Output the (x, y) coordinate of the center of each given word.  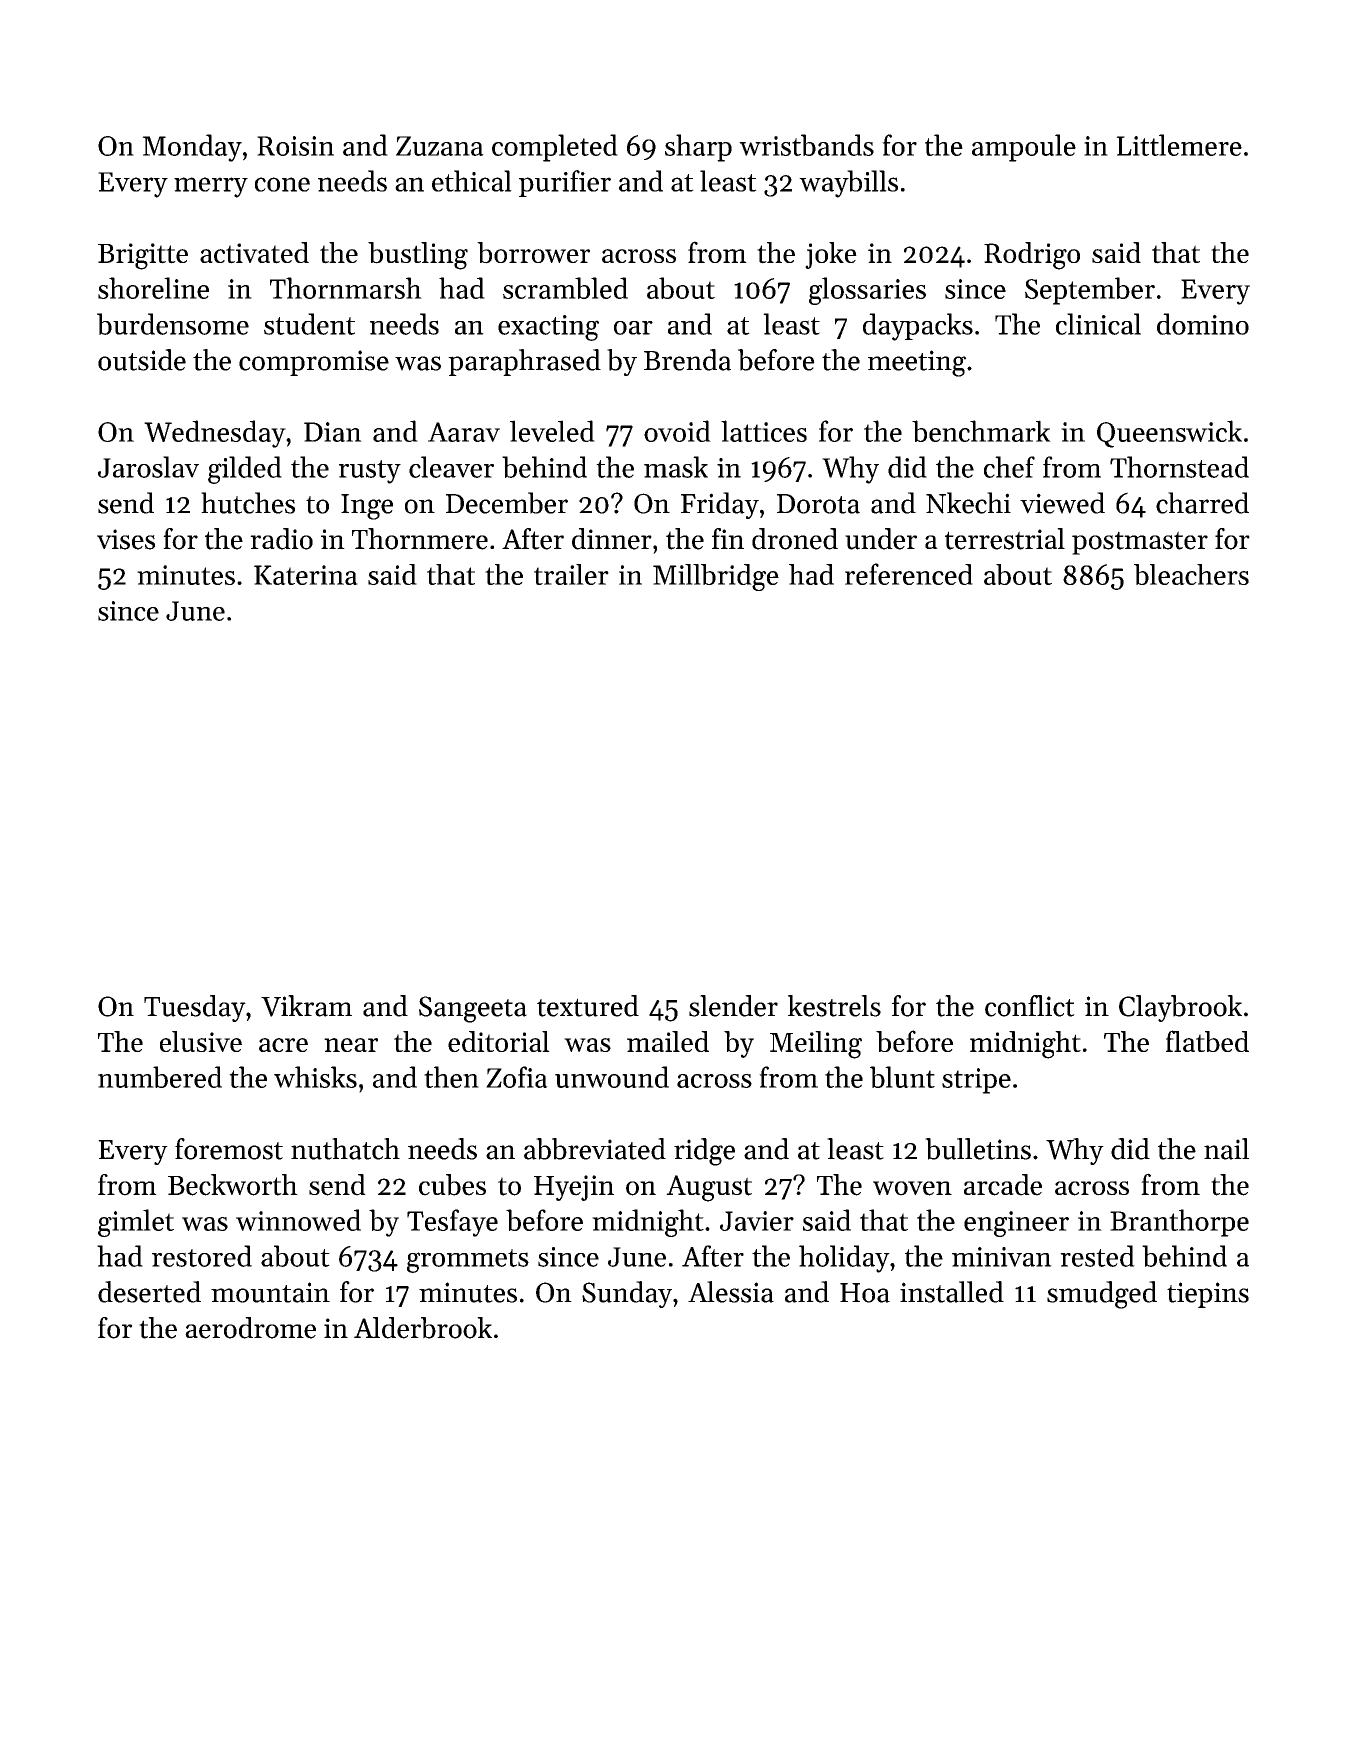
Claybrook (1180, 1008)
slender (733, 1006)
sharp (698, 148)
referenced (909, 574)
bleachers (1191, 574)
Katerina (306, 575)
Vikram (306, 1006)
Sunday (627, 1294)
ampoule (1024, 148)
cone (282, 184)
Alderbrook (423, 1328)
